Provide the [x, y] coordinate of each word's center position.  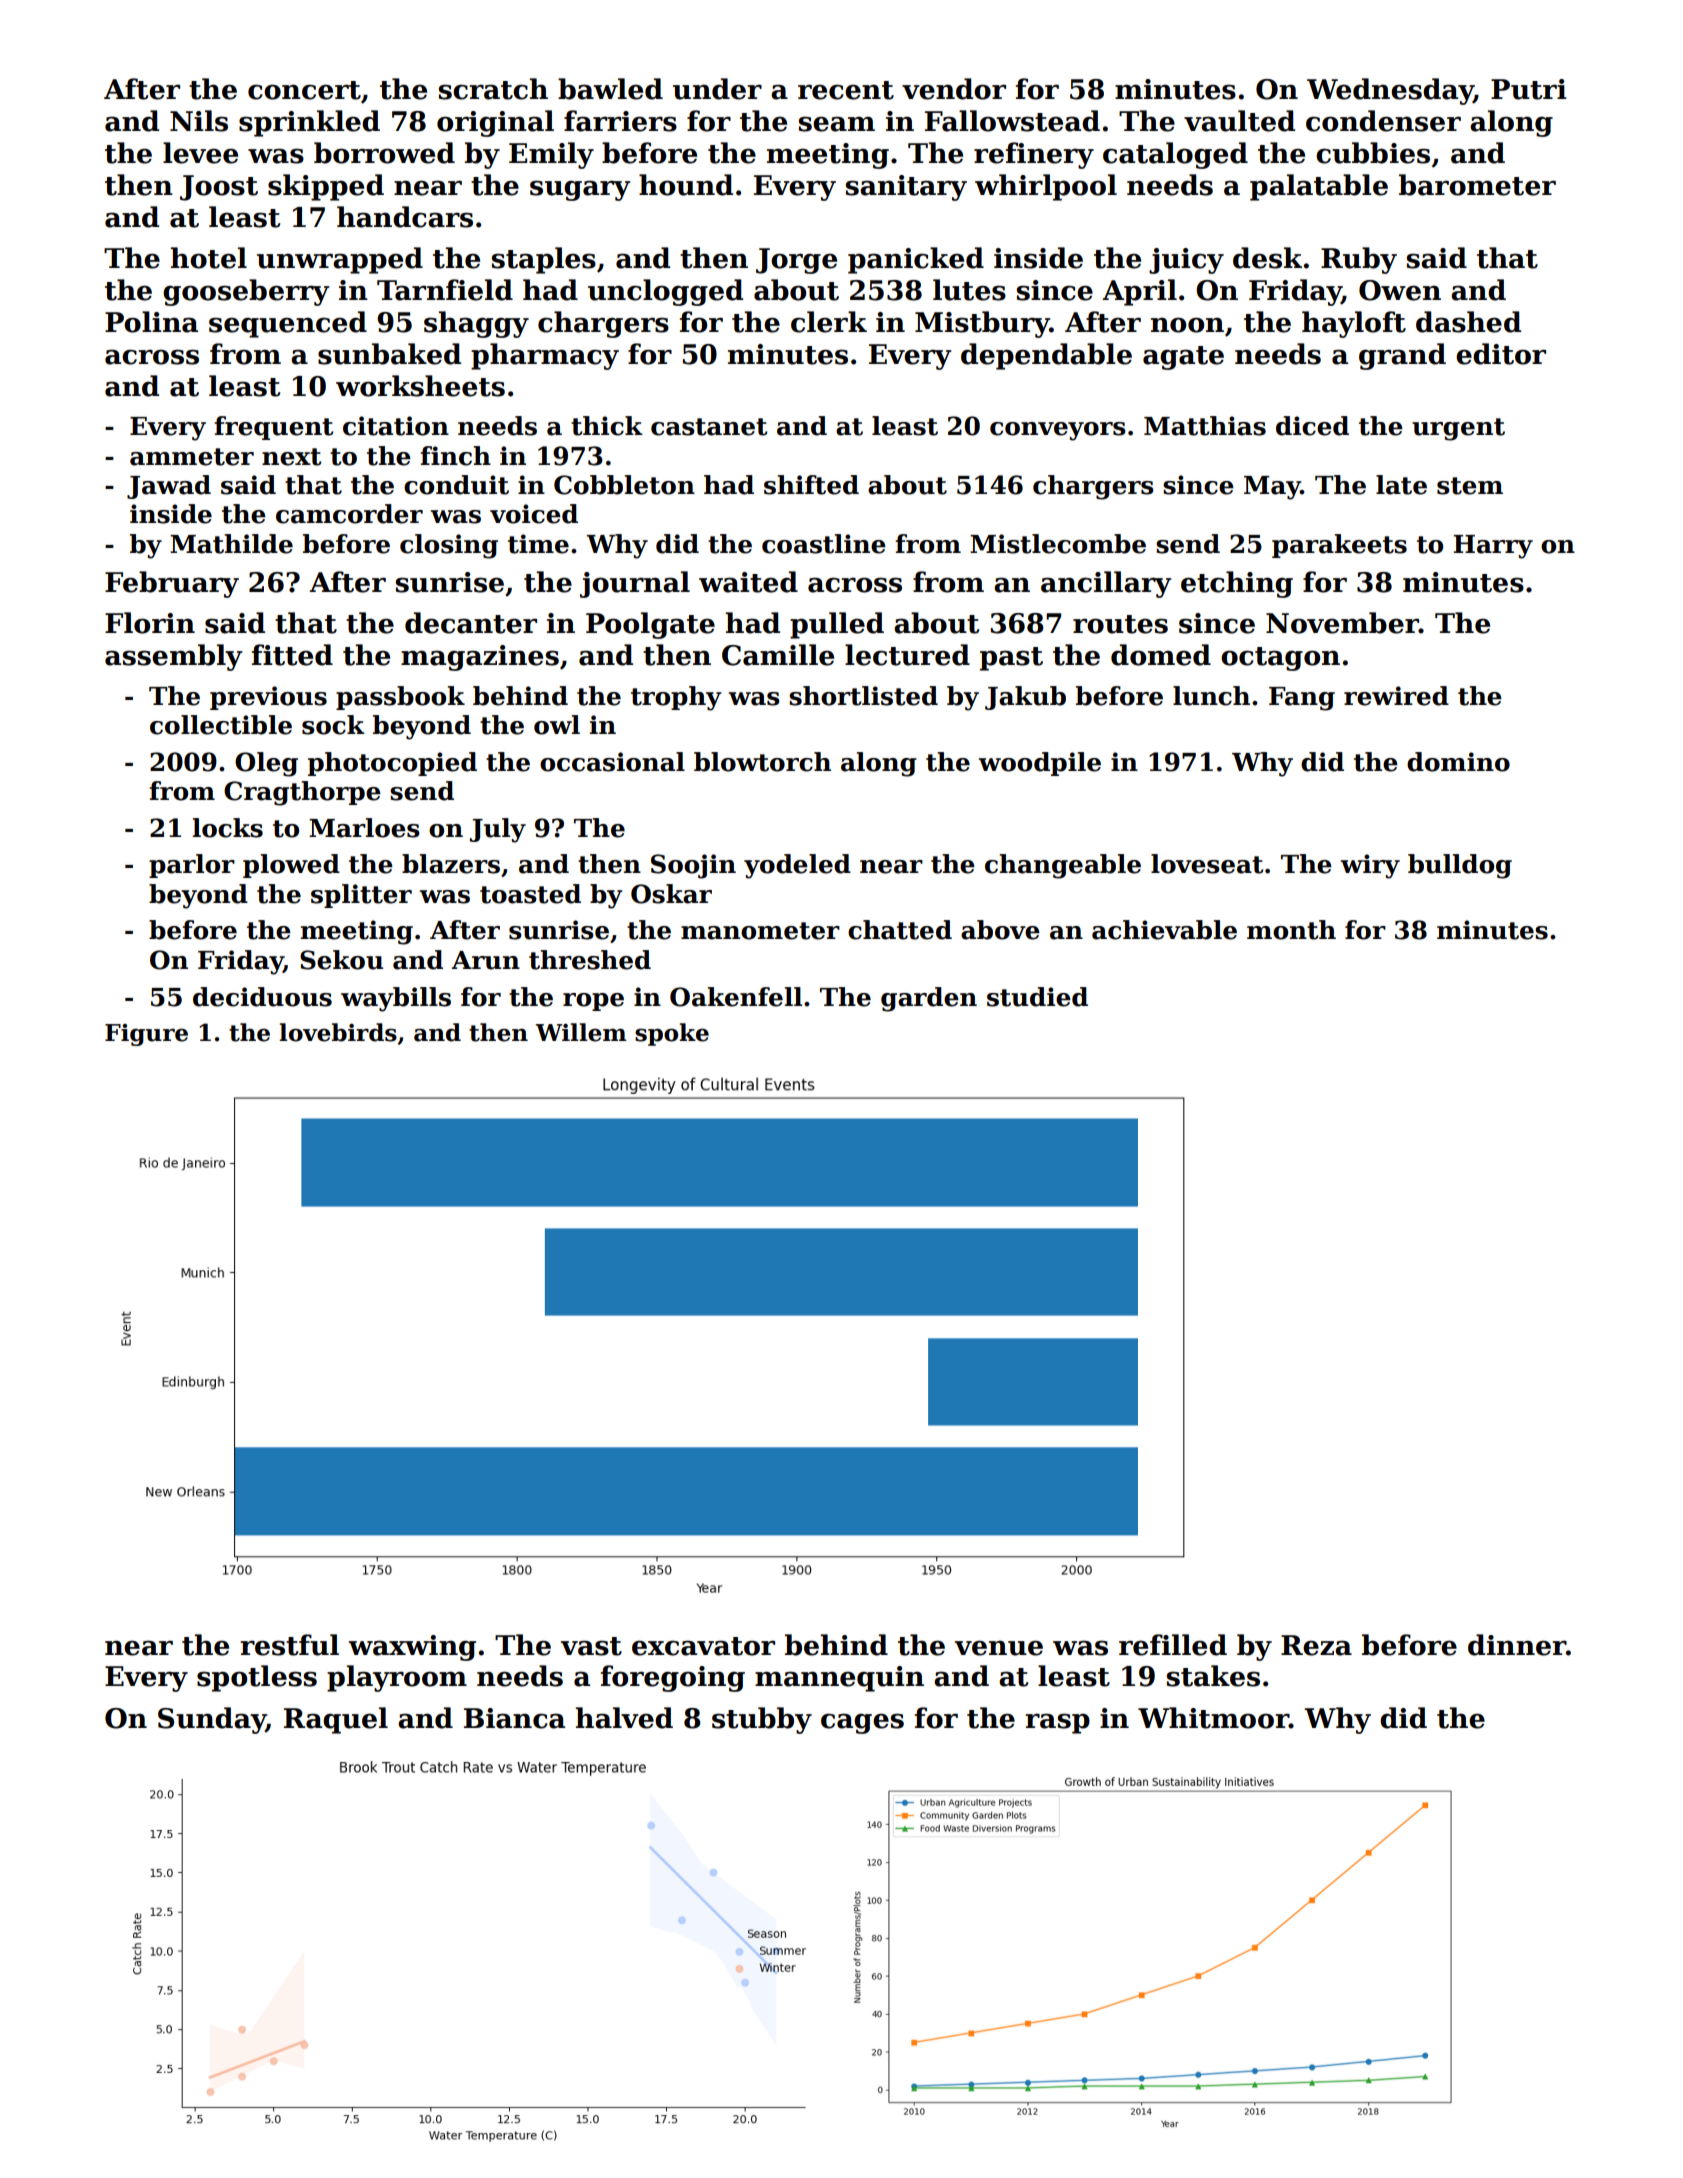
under [717, 89]
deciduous [262, 997]
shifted [811, 485]
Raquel [336, 1720]
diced [1312, 426]
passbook [400, 698]
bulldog [1460, 866]
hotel [208, 258]
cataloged [1175, 155]
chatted [900, 930]
